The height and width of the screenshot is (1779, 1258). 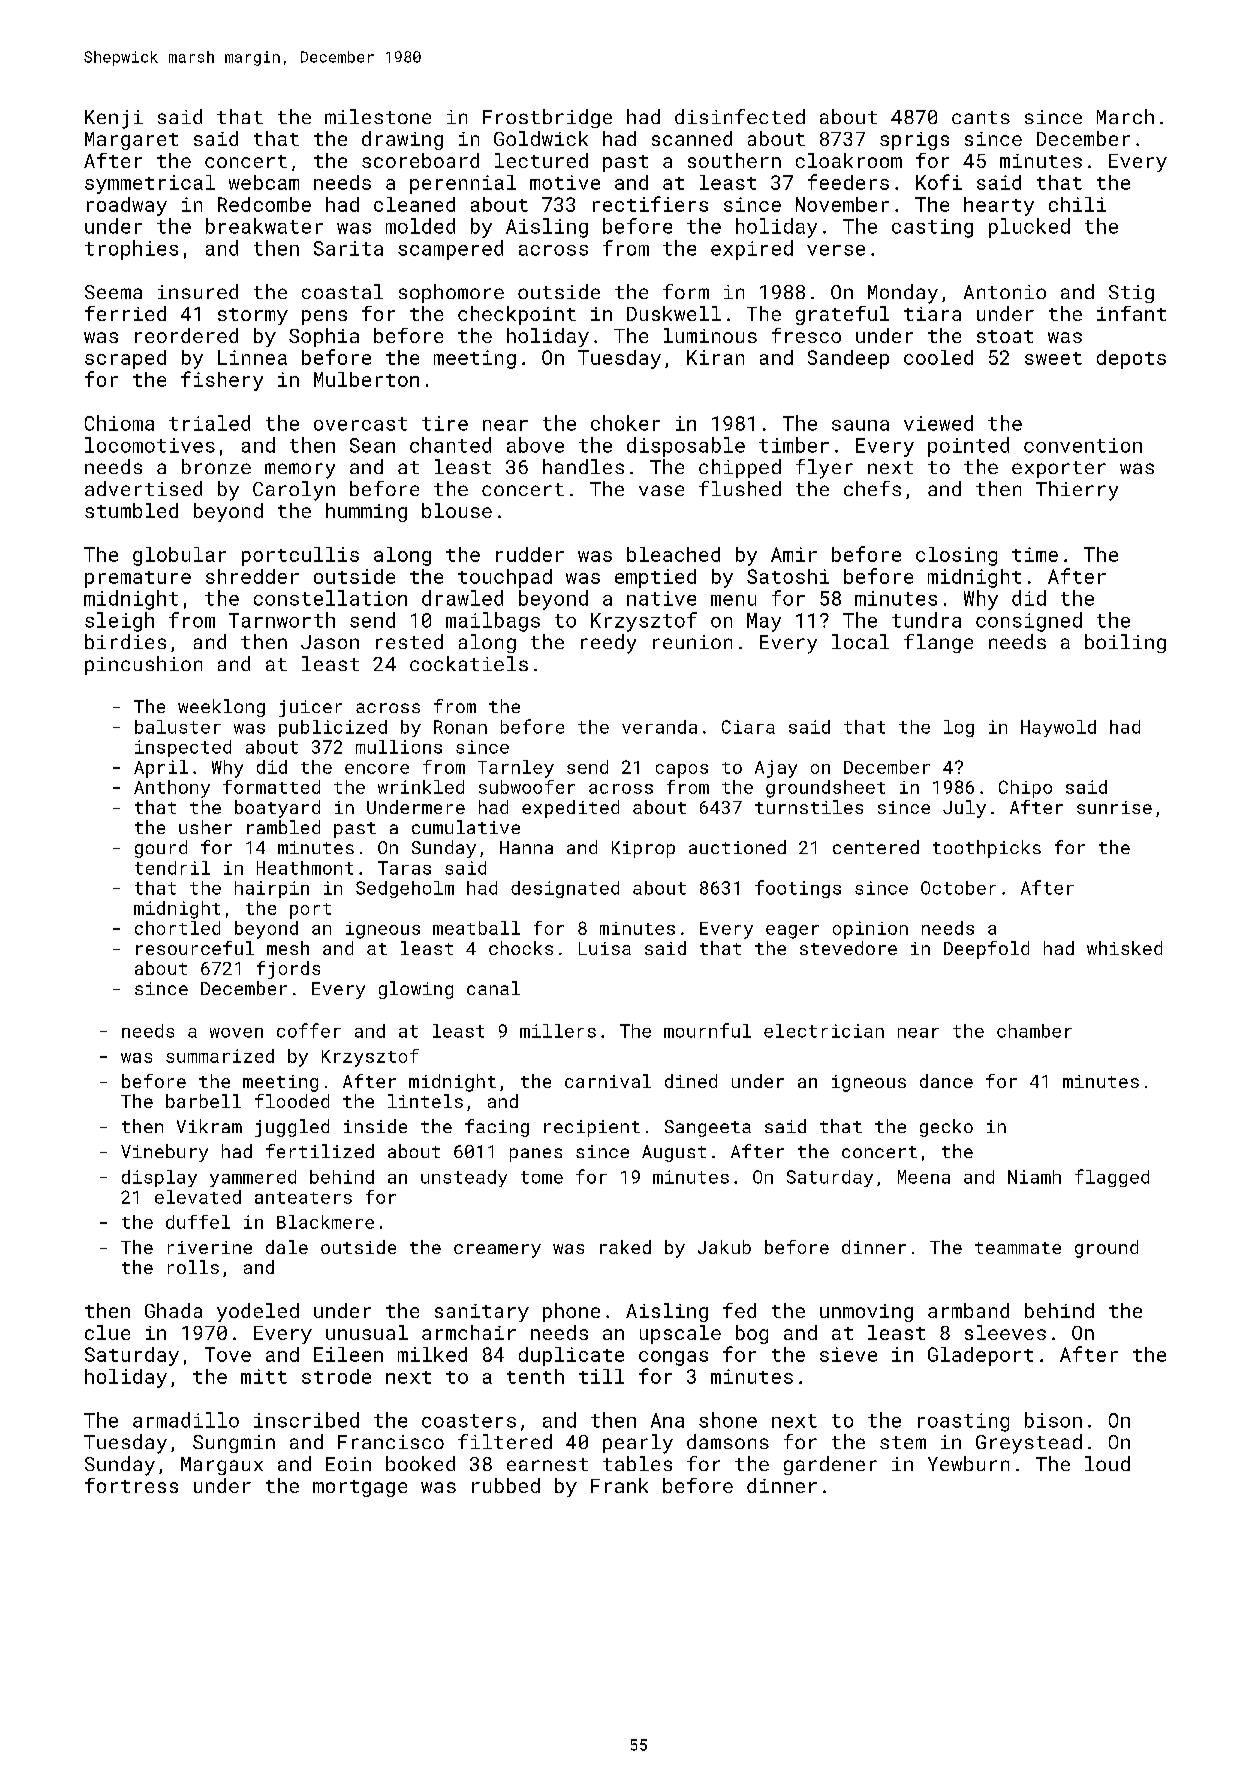 I want to click on disinfected, so click(x=740, y=116).
